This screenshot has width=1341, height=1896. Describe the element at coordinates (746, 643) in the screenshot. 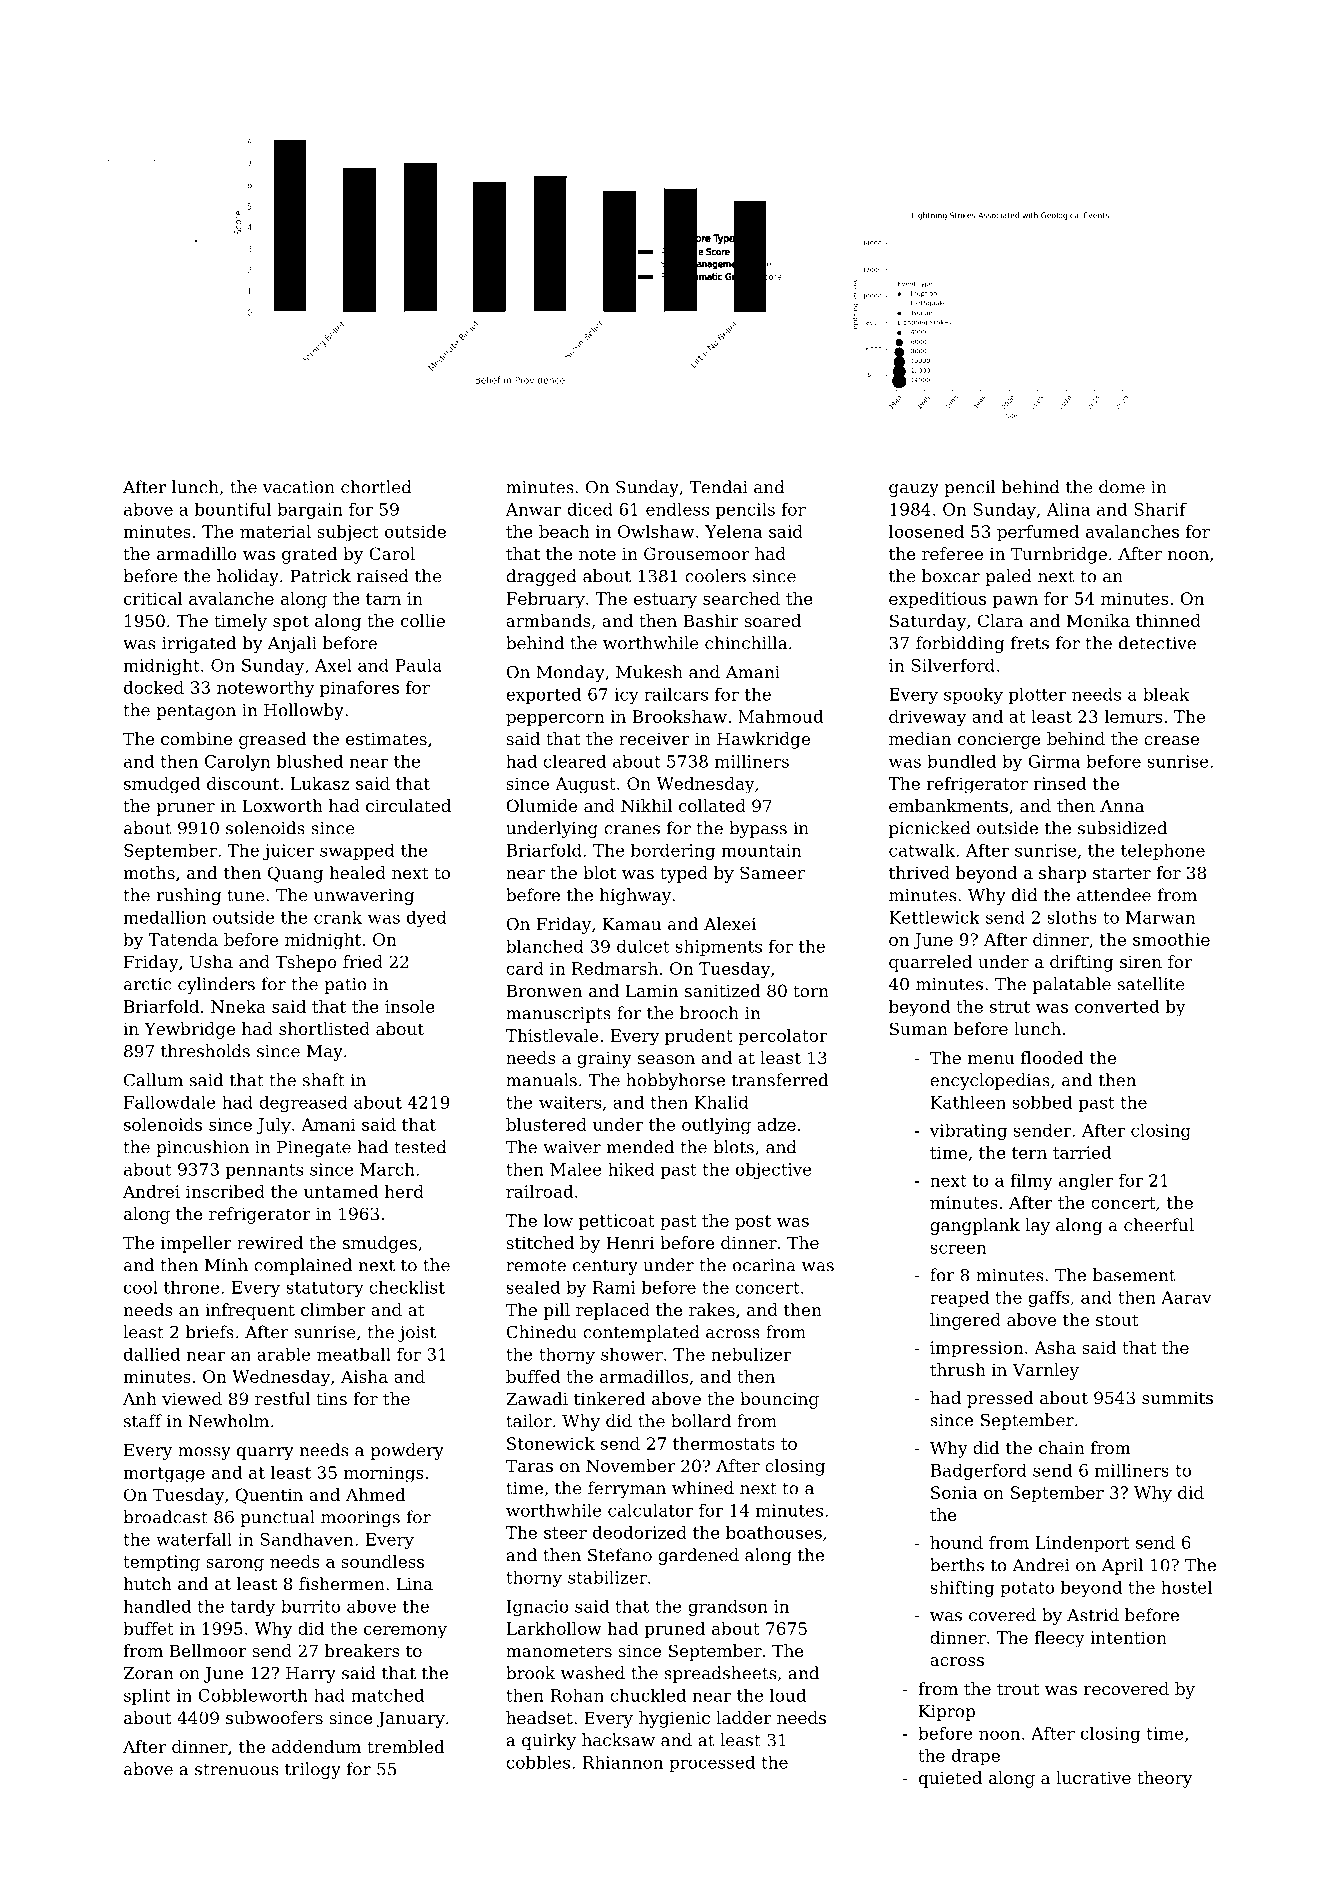

I see `chinchilla` at that location.
